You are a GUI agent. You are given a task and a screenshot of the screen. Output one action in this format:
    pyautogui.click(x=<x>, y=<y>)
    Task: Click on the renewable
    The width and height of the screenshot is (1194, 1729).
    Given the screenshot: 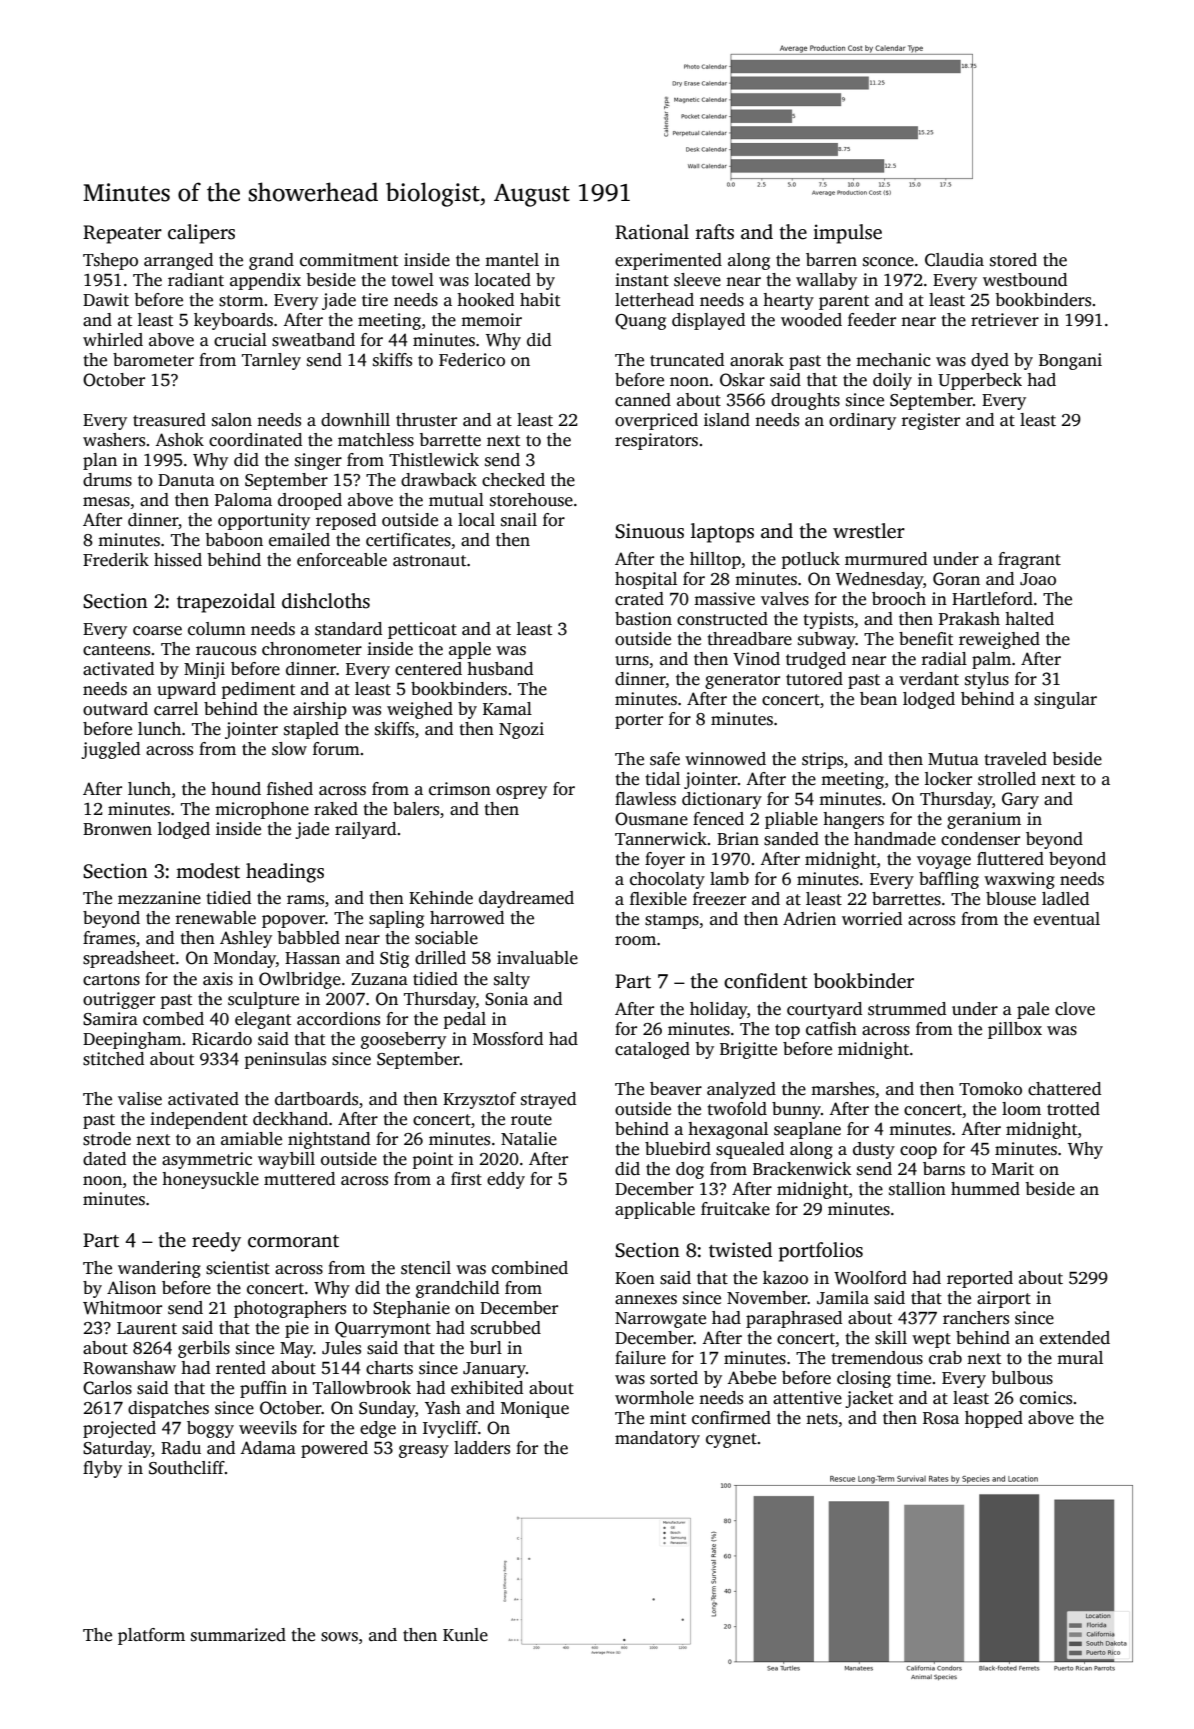 What is the action you would take?
    pyautogui.click(x=216, y=918)
